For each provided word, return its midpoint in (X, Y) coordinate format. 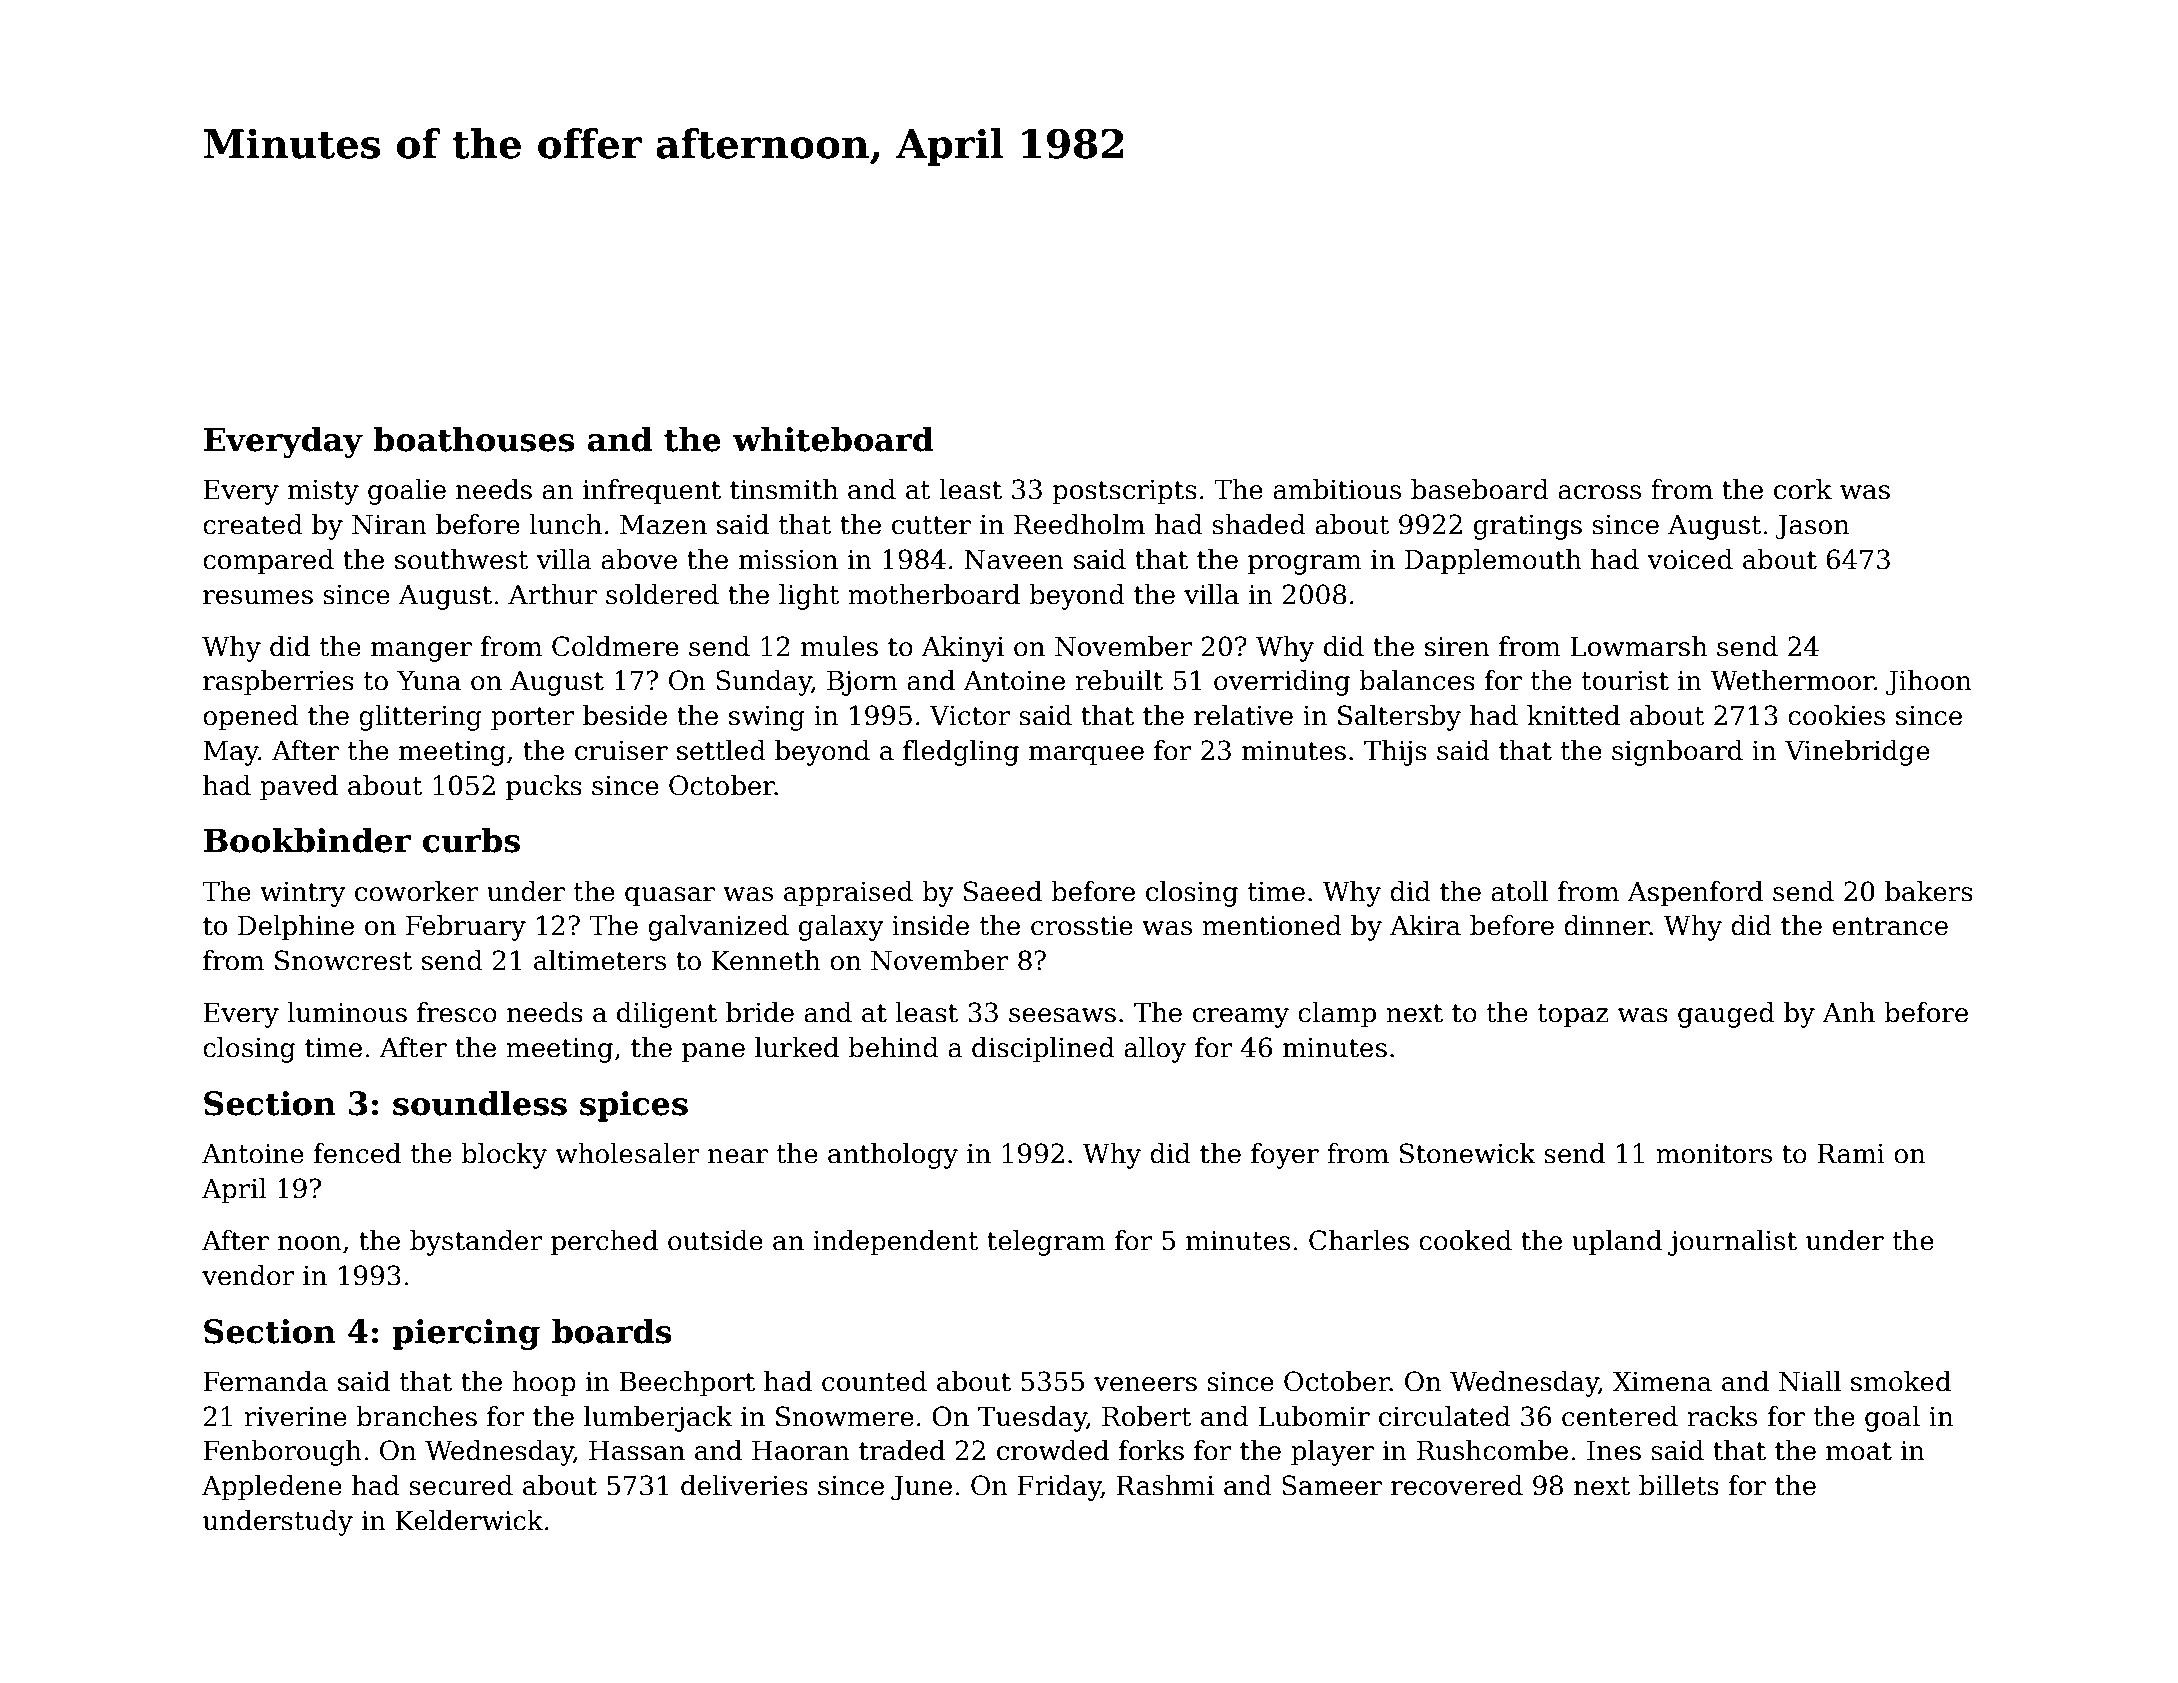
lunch (565, 524)
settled (721, 750)
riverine (295, 1417)
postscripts (1124, 492)
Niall (1810, 1381)
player (1332, 1453)
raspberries (278, 683)
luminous (347, 1012)
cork (1803, 489)
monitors (1714, 1154)
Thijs (1395, 753)
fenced (357, 1153)
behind (893, 1047)
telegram (1046, 1243)
